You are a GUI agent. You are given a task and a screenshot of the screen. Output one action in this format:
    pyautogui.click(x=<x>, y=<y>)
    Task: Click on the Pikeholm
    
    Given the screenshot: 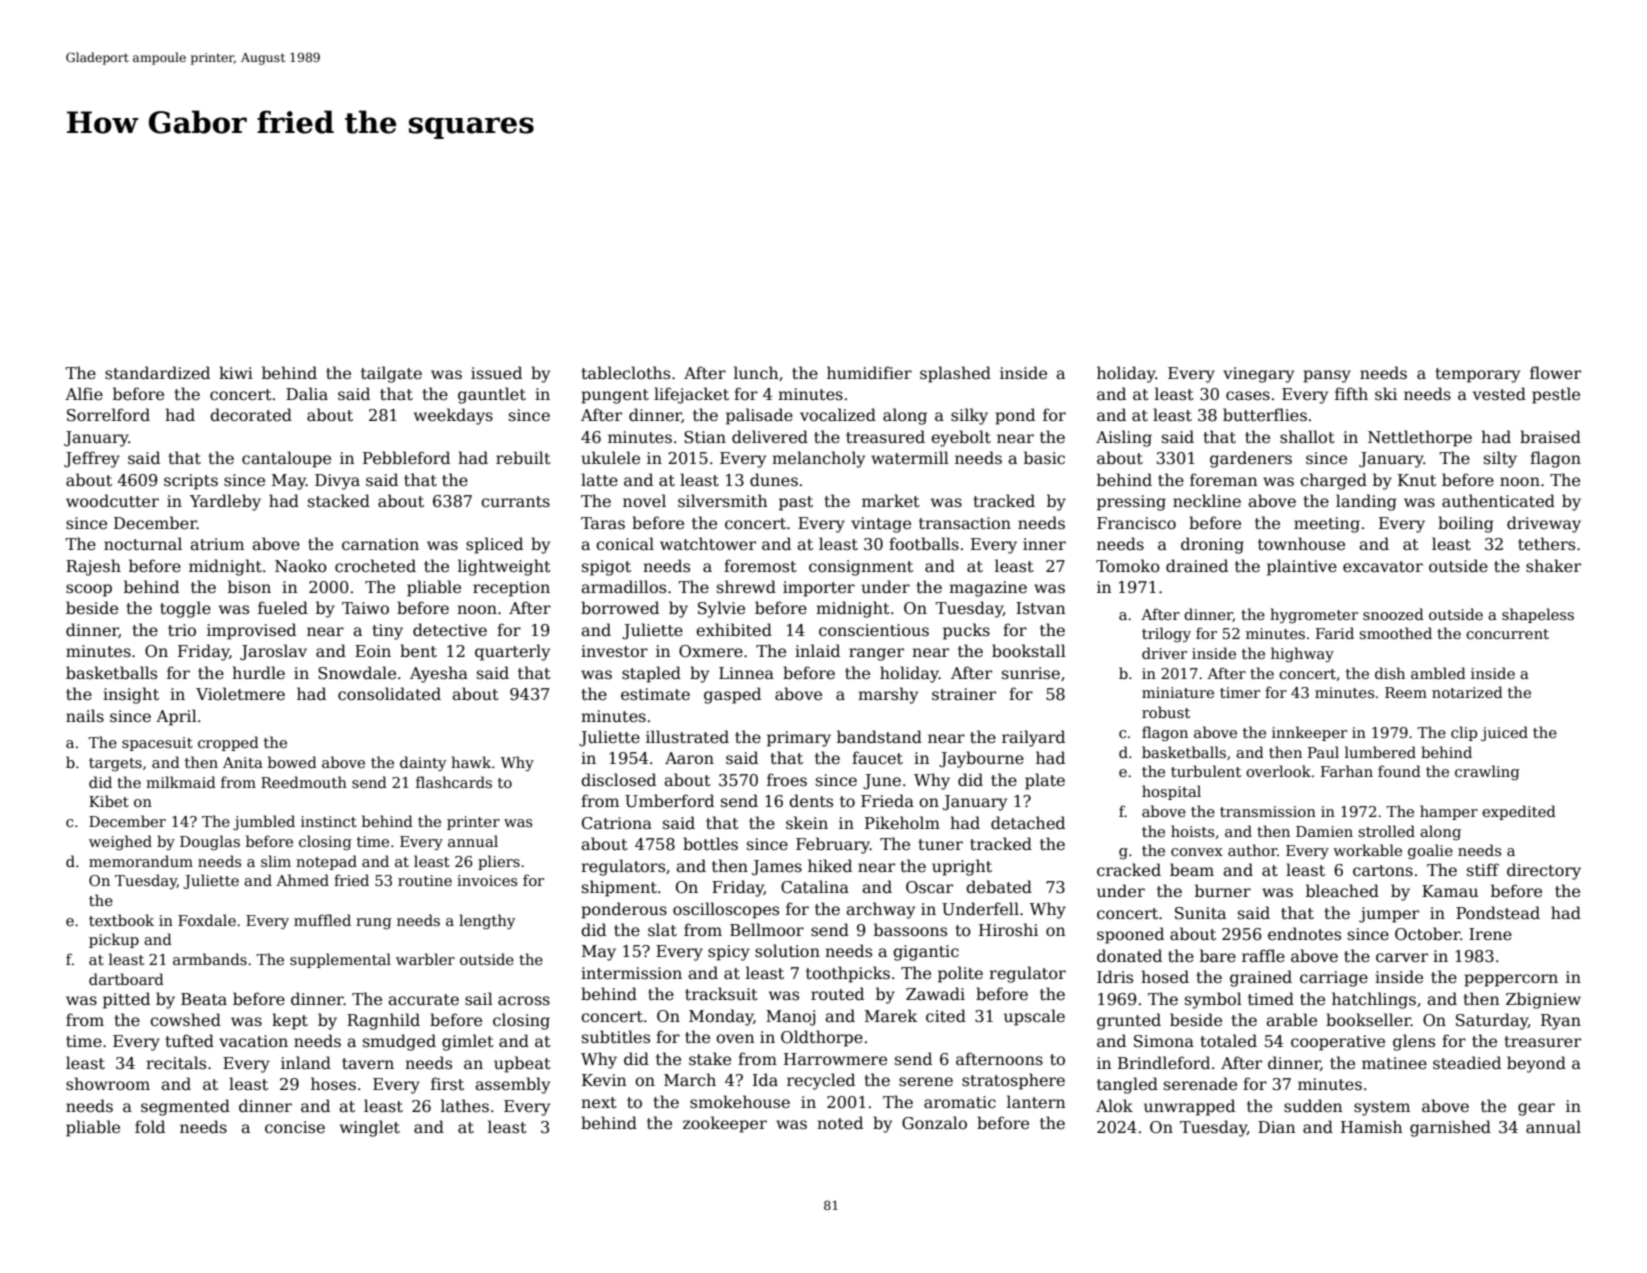 What is the action you would take?
    pyautogui.click(x=902, y=823)
